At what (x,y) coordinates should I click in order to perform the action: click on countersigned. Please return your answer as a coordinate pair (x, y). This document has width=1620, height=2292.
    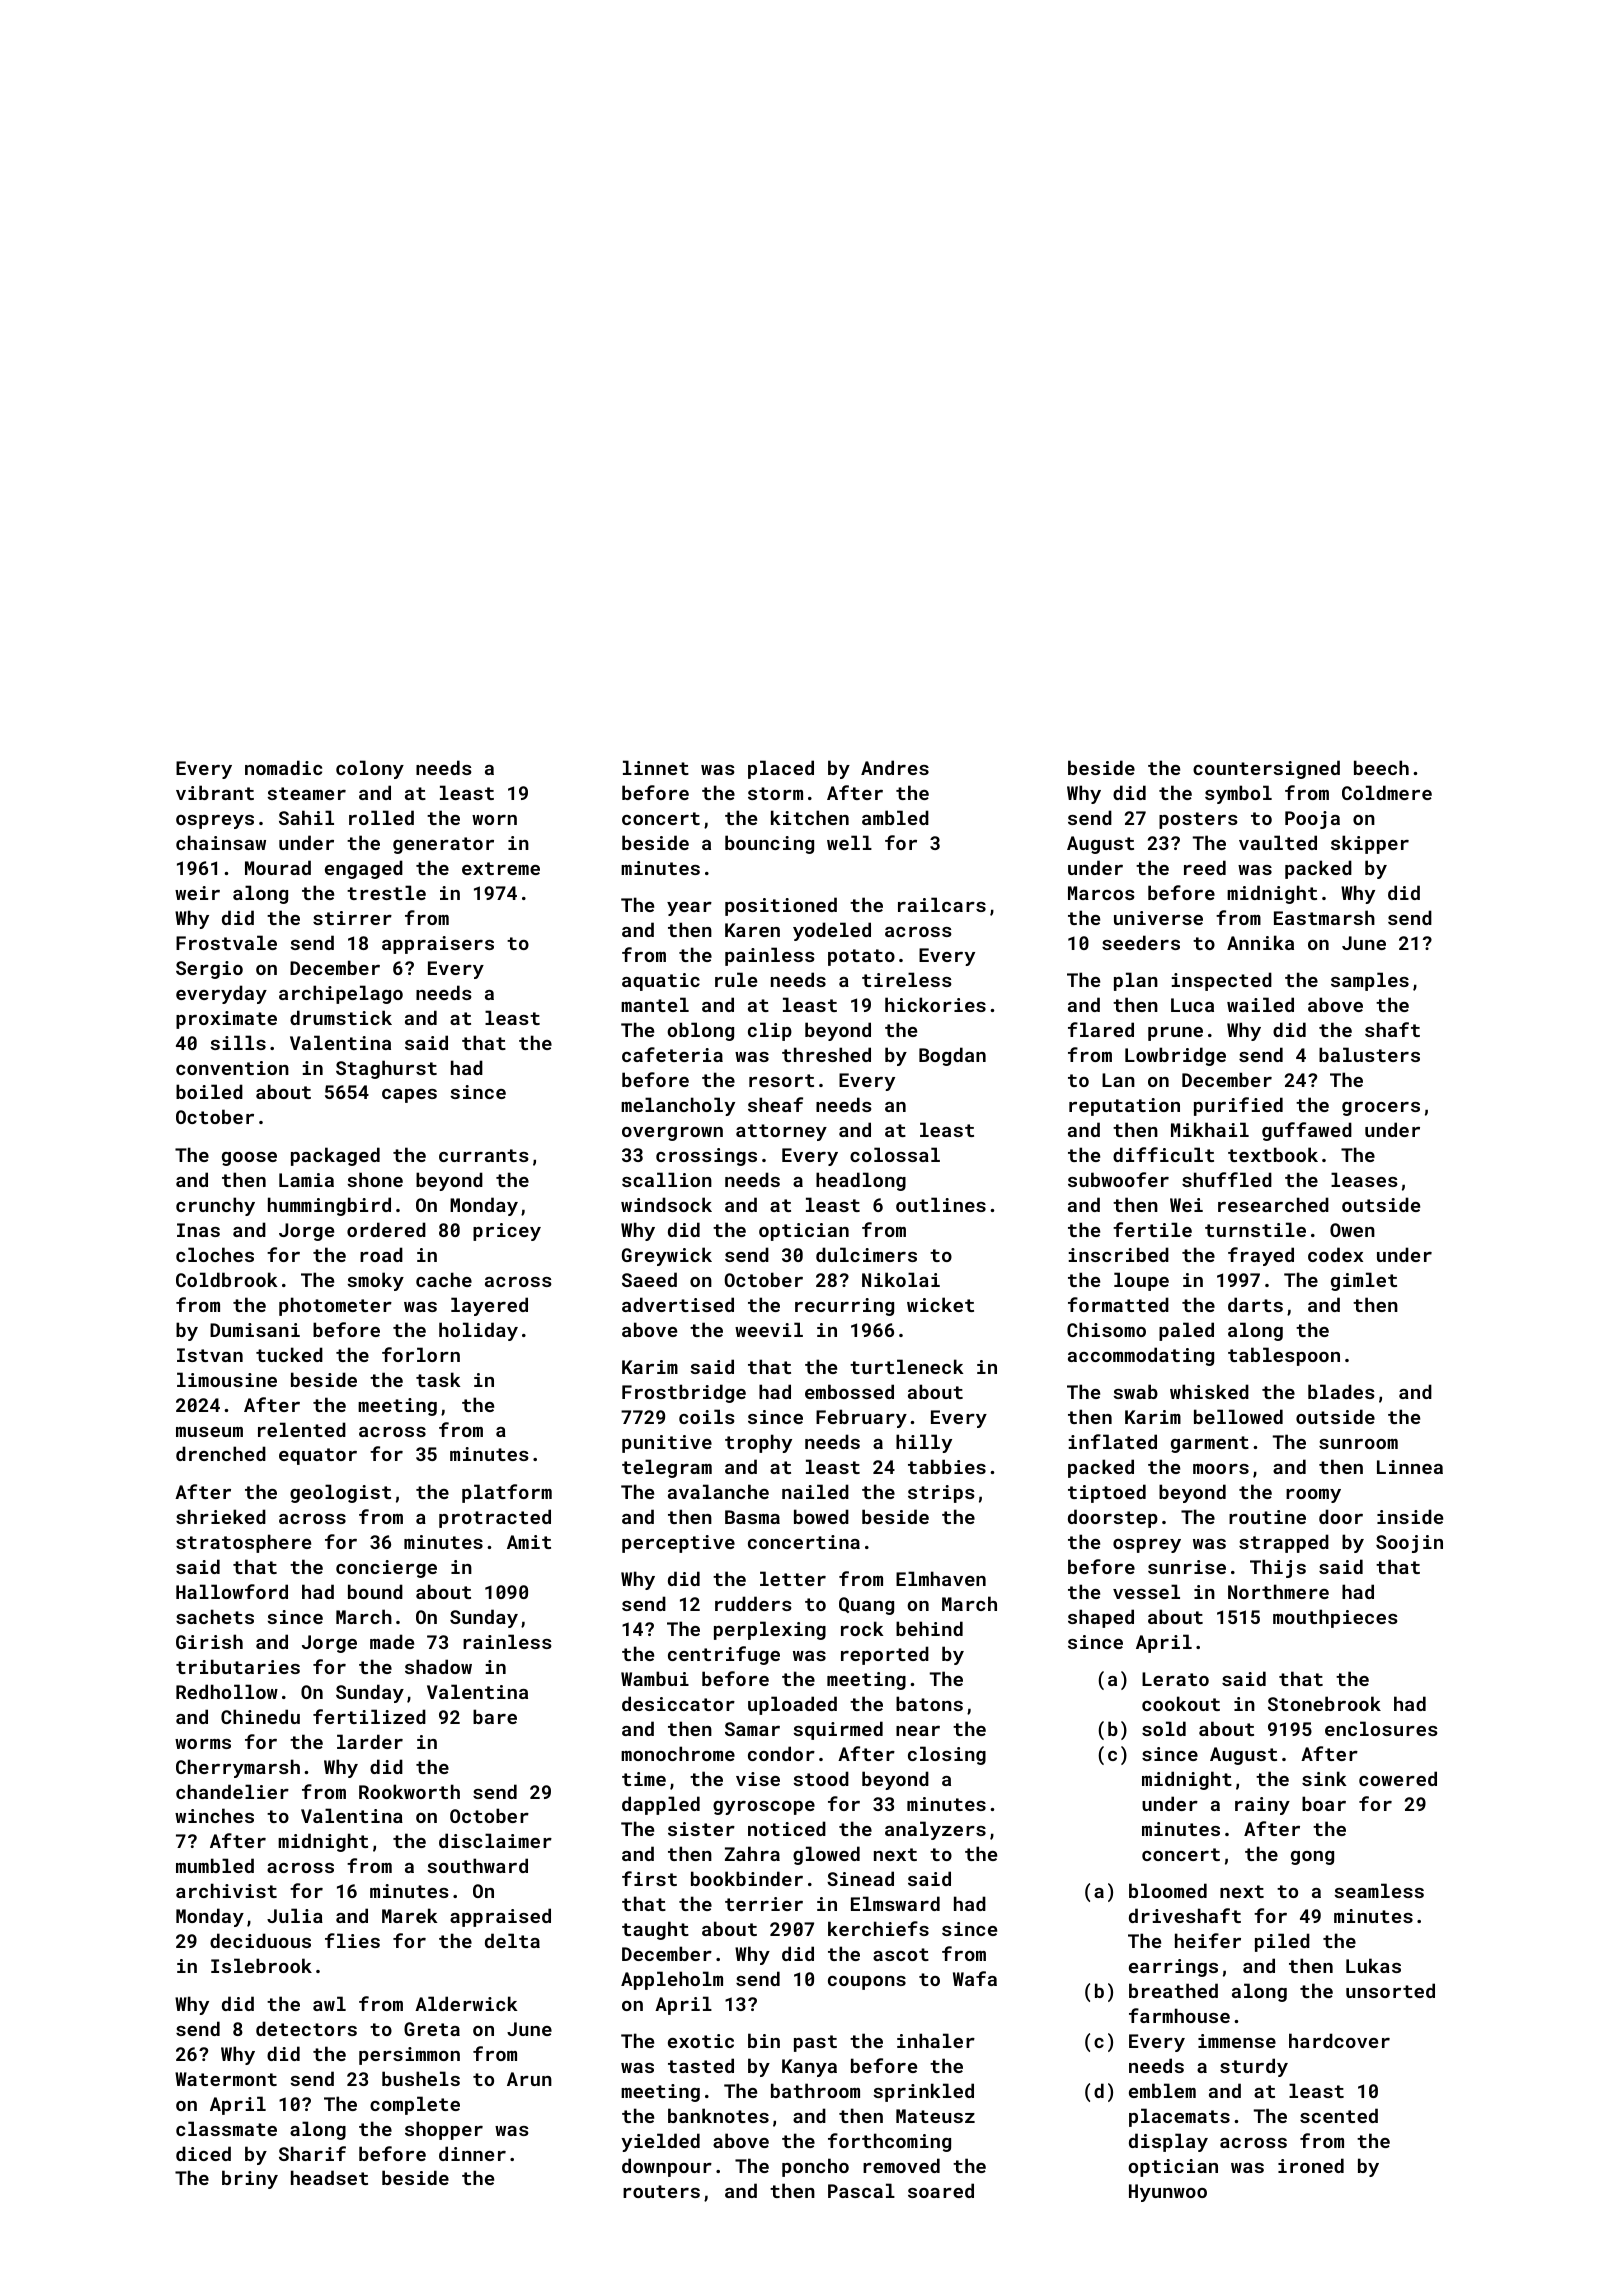
    Looking at the image, I should click on (1266, 769).
